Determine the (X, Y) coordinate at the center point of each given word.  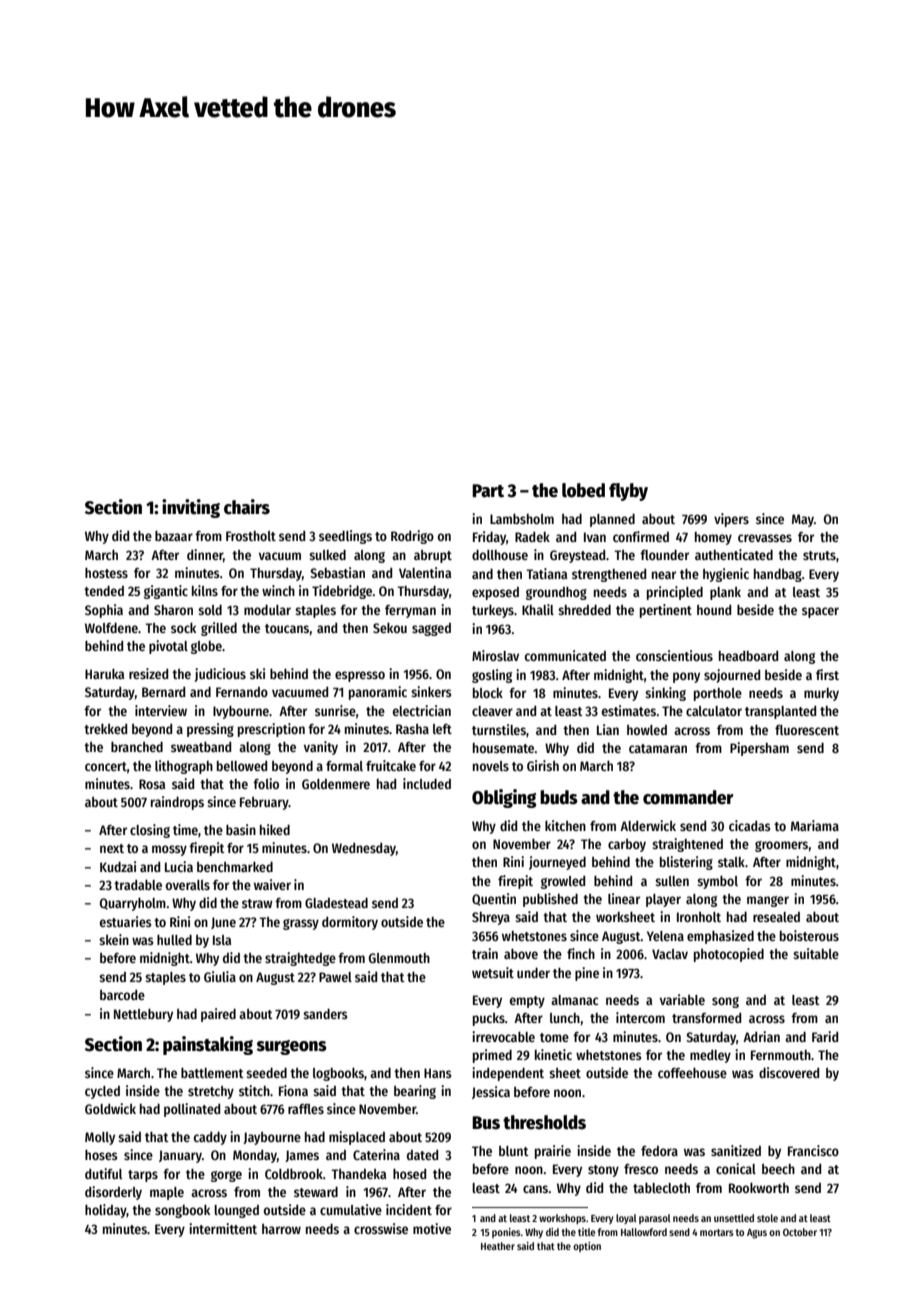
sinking (665, 694)
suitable (816, 953)
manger (768, 901)
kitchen (565, 825)
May (803, 520)
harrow (281, 1229)
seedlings (345, 537)
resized (148, 673)
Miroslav (495, 655)
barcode (122, 995)
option (587, 1247)
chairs (247, 507)
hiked (275, 829)
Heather (498, 1246)
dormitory (350, 923)
